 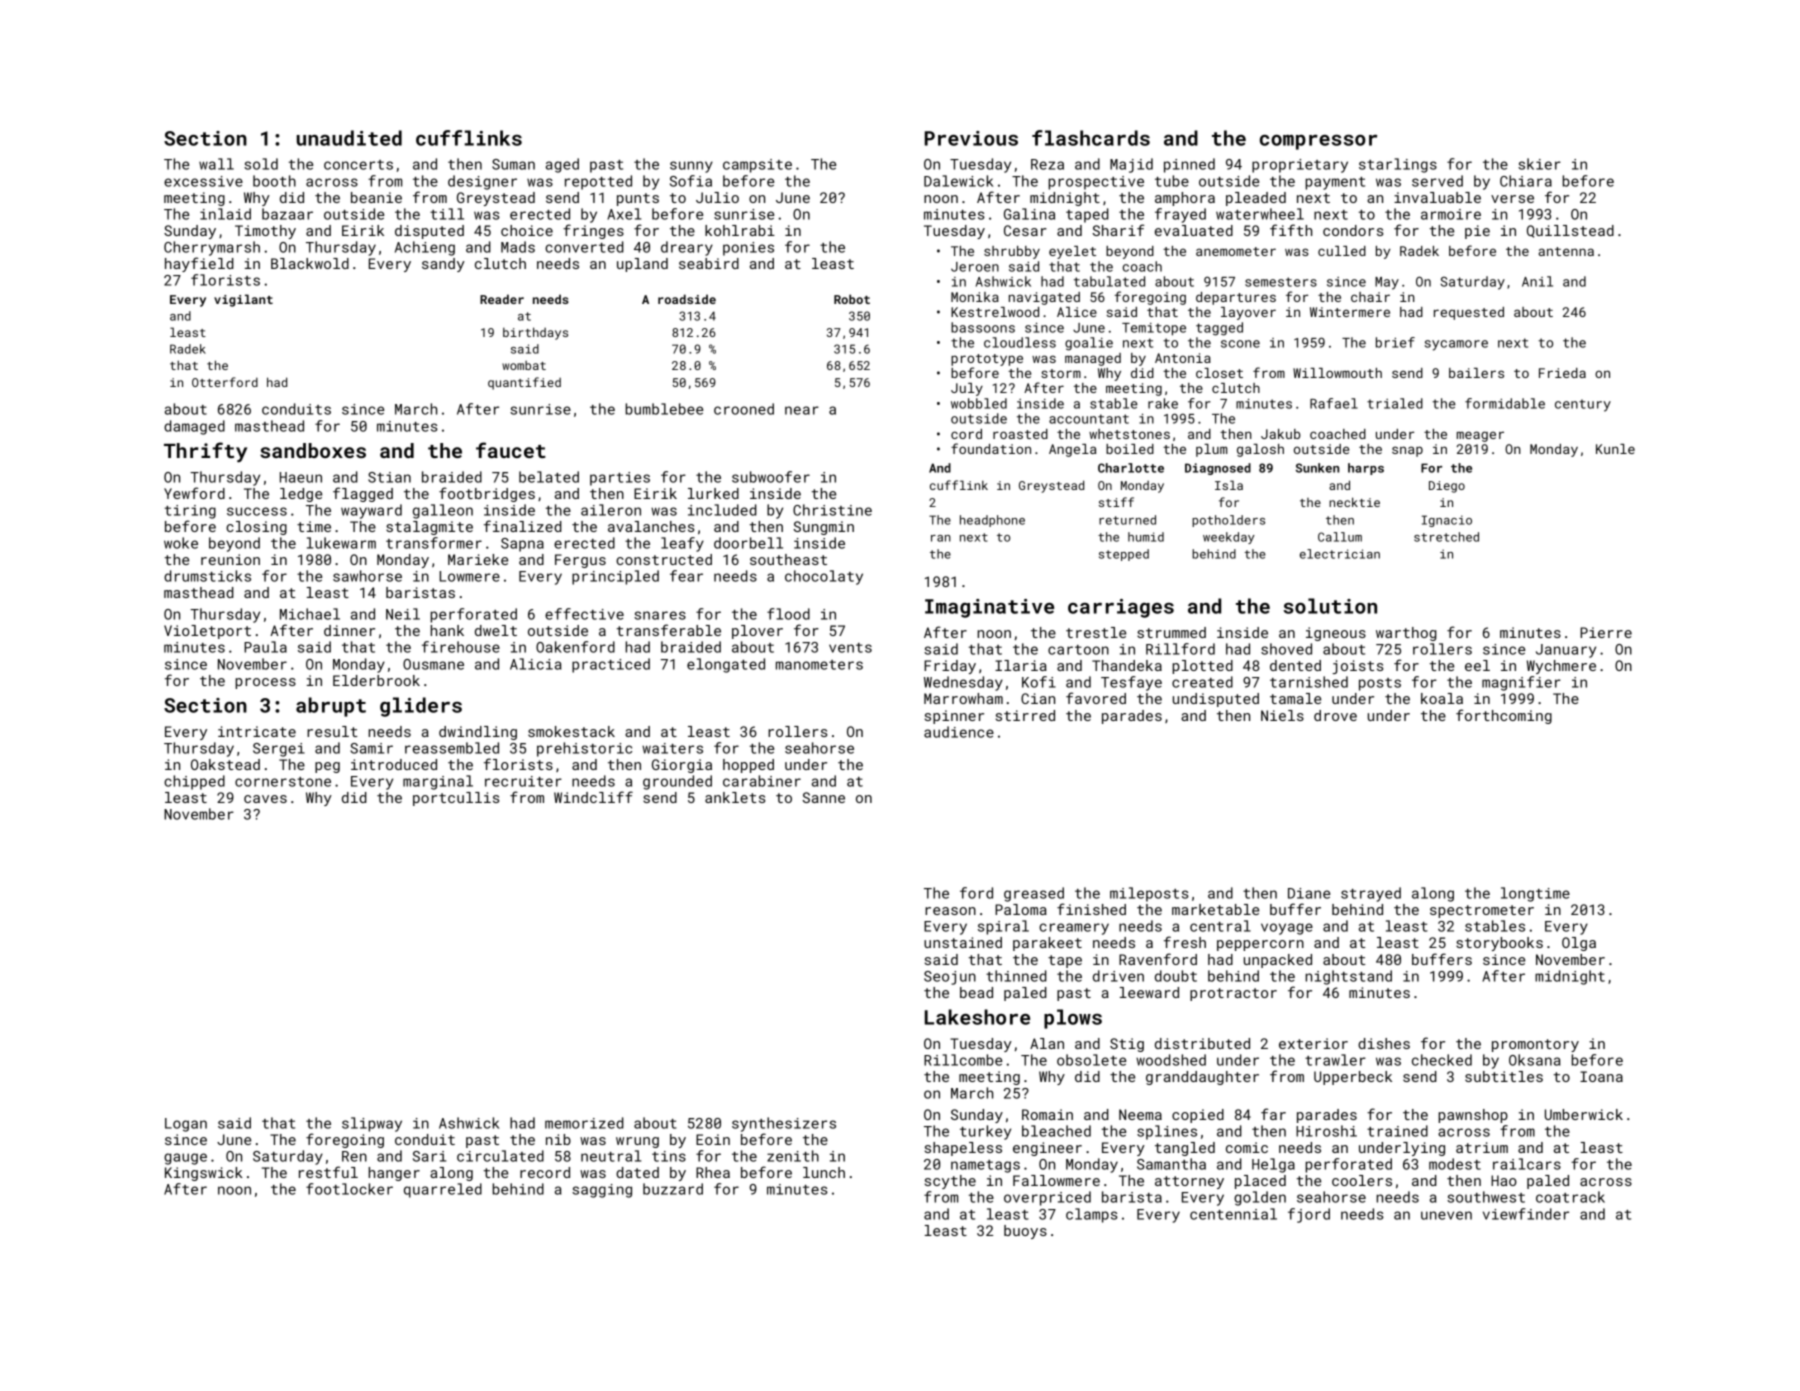 What do you see at coordinates (194, 782) in the image?
I see `chipped` at bounding box center [194, 782].
